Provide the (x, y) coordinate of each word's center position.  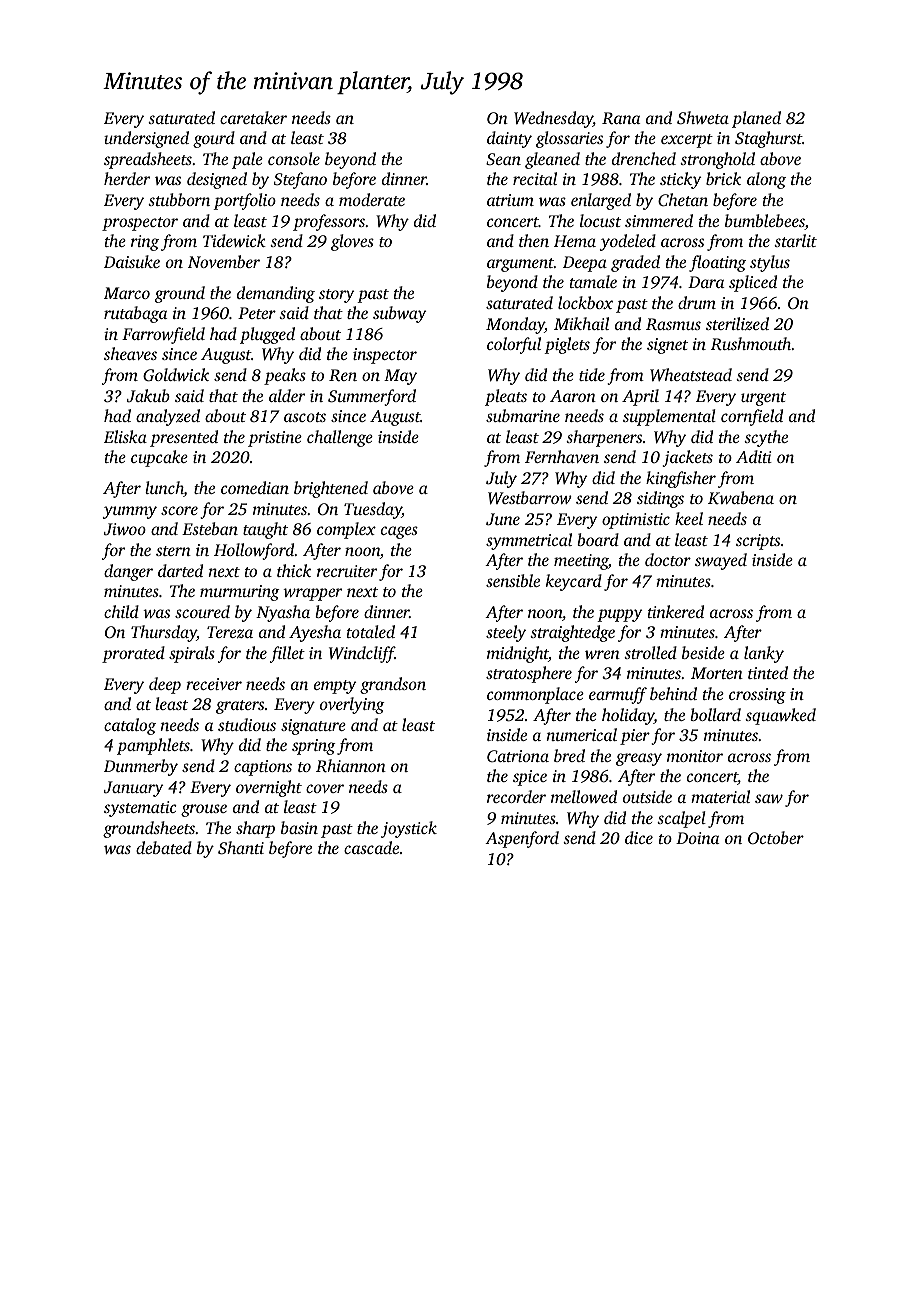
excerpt (687, 141)
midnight (518, 654)
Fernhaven (562, 456)
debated (164, 847)
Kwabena (741, 497)
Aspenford (522, 839)
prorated (133, 654)
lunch (164, 489)
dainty (509, 139)
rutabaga (135, 314)
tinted (768, 672)
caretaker (253, 117)
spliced (753, 283)
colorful (514, 345)
